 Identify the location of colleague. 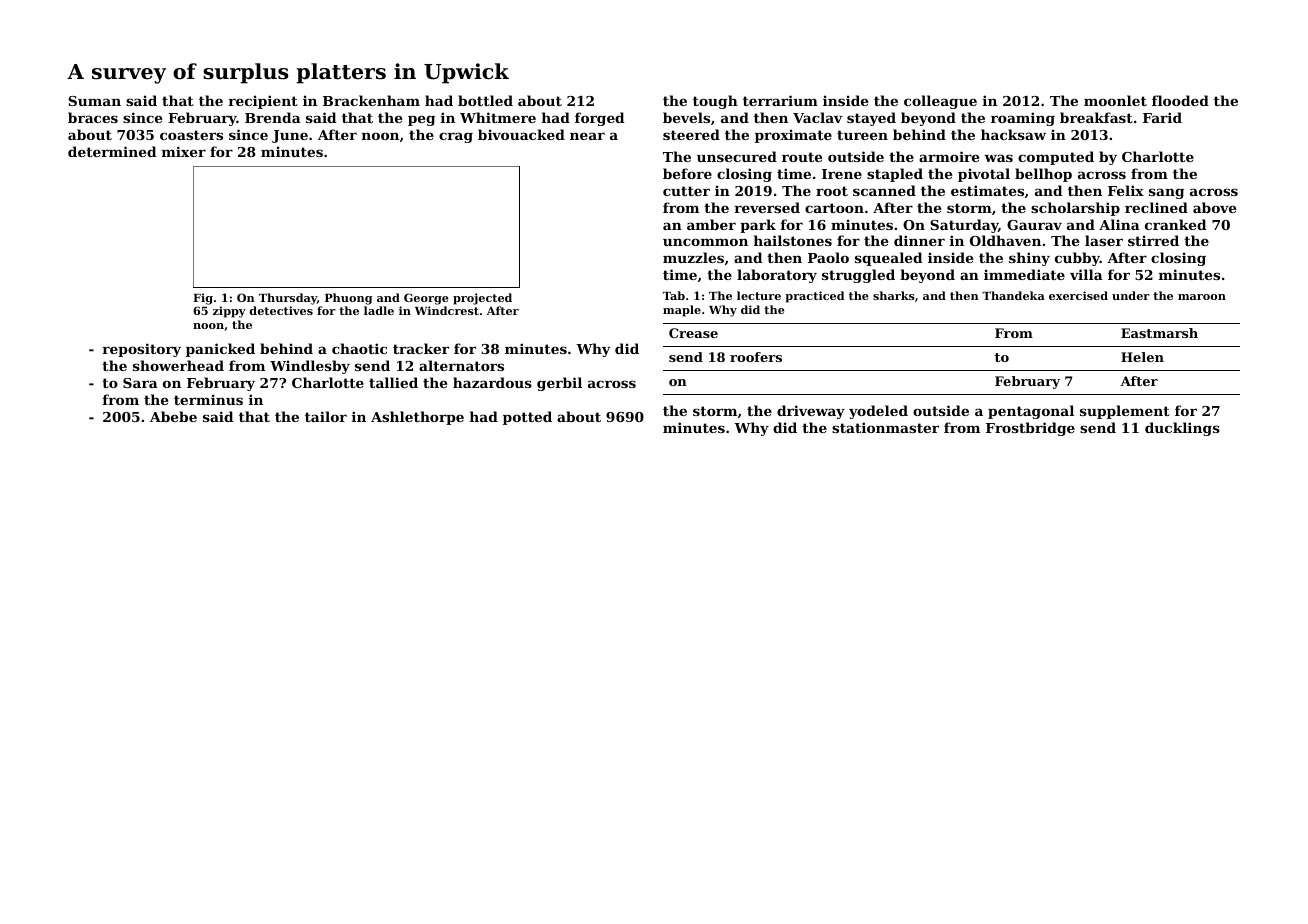
(940, 102).
